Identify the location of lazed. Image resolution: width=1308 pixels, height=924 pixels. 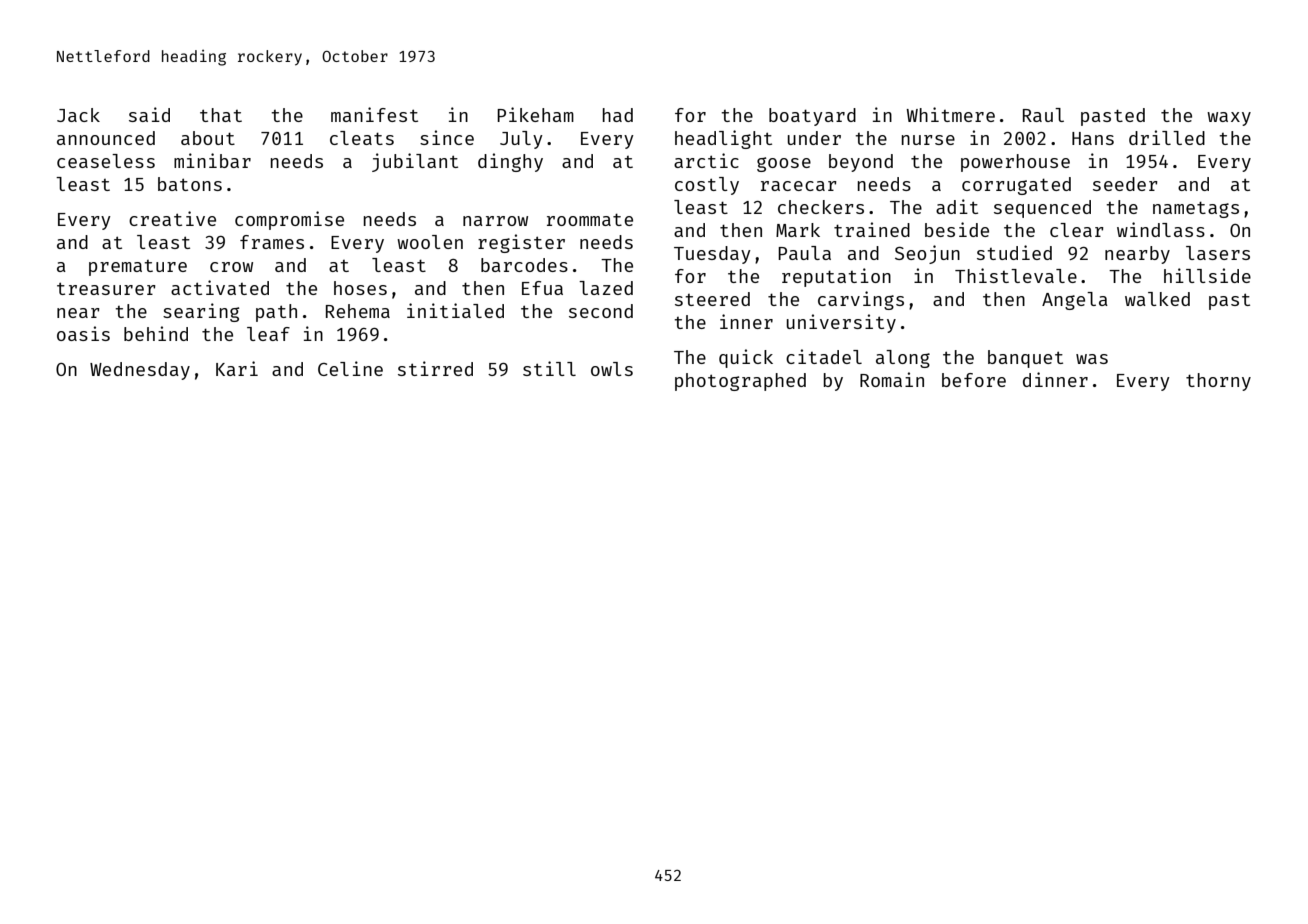
(606, 288).
